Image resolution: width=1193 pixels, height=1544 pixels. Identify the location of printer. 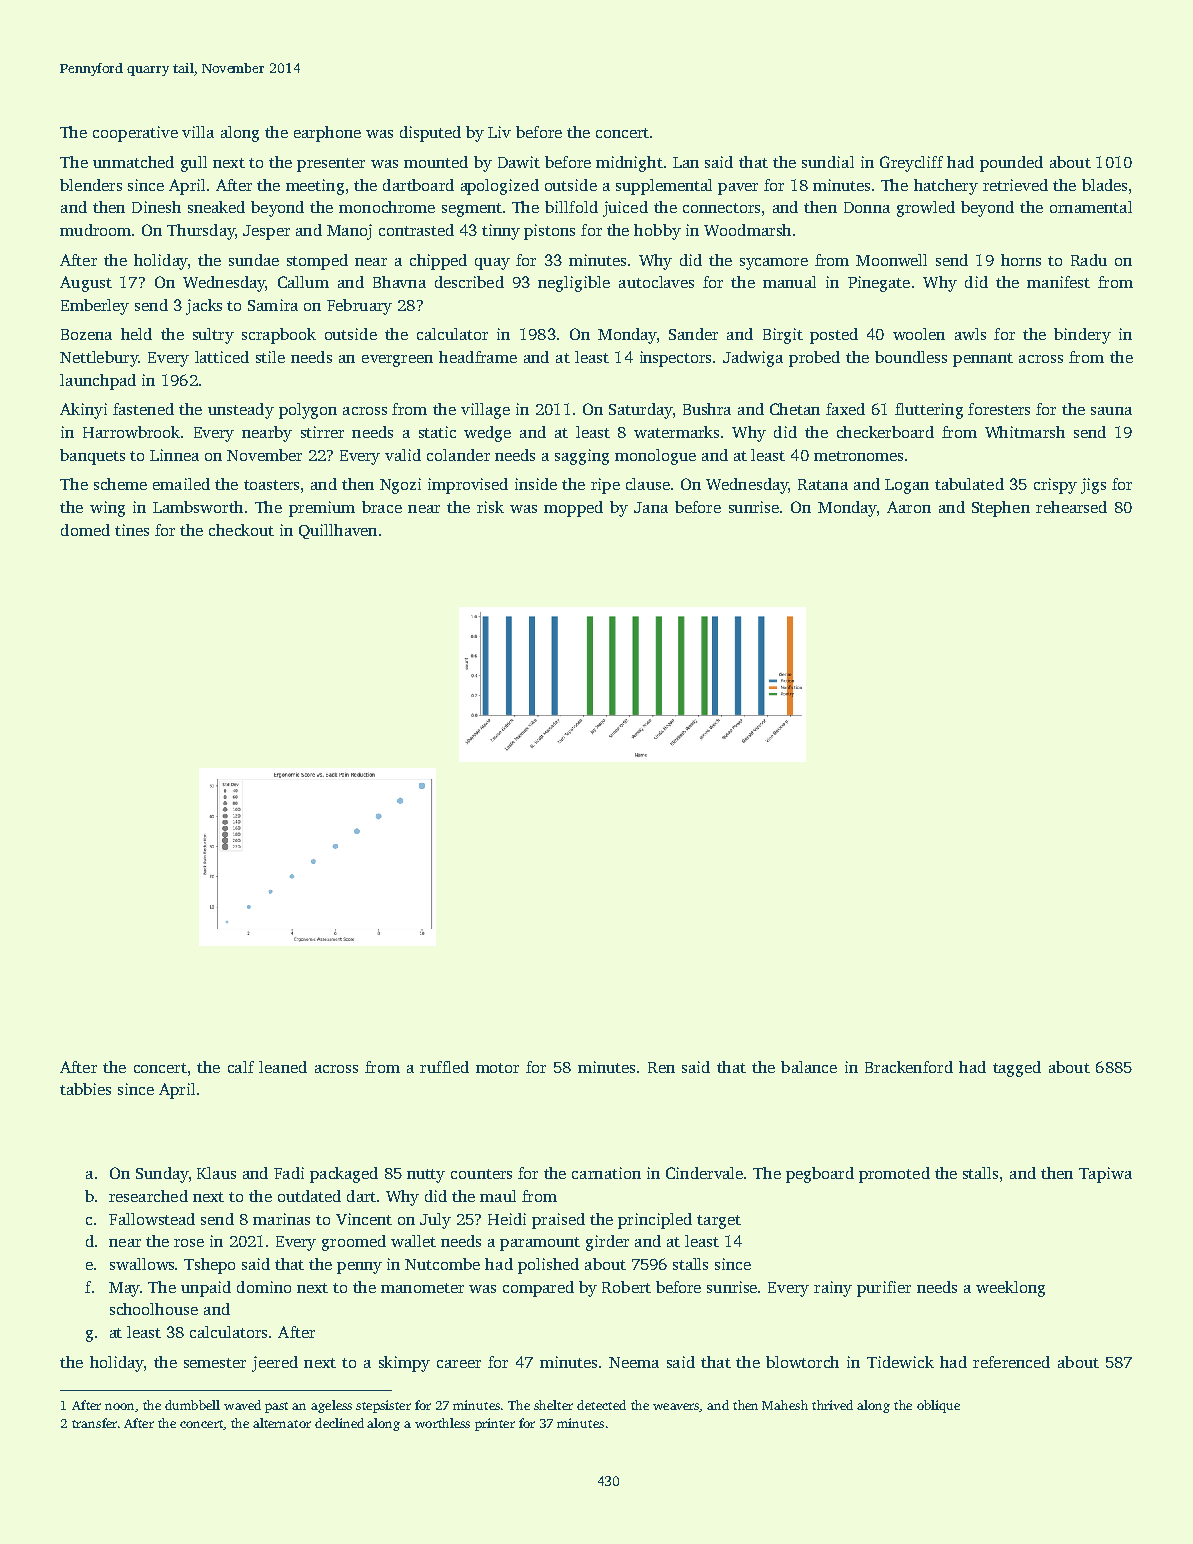
(495, 1424).
